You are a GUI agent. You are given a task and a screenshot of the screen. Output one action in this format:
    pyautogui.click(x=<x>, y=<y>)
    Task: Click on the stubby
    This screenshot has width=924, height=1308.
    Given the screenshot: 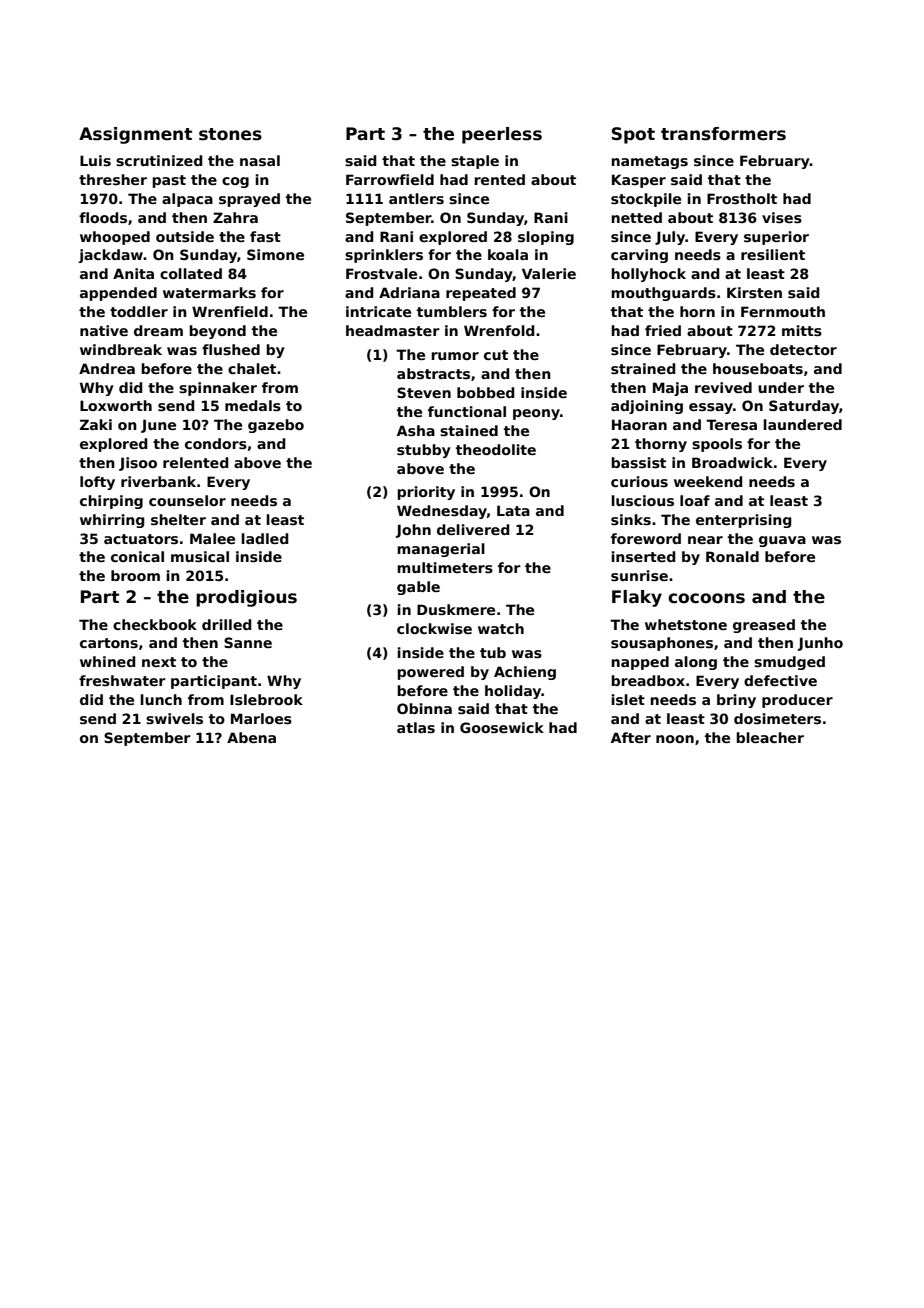 What is the action you would take?
    pyautogui.click(x=424, y=451)
